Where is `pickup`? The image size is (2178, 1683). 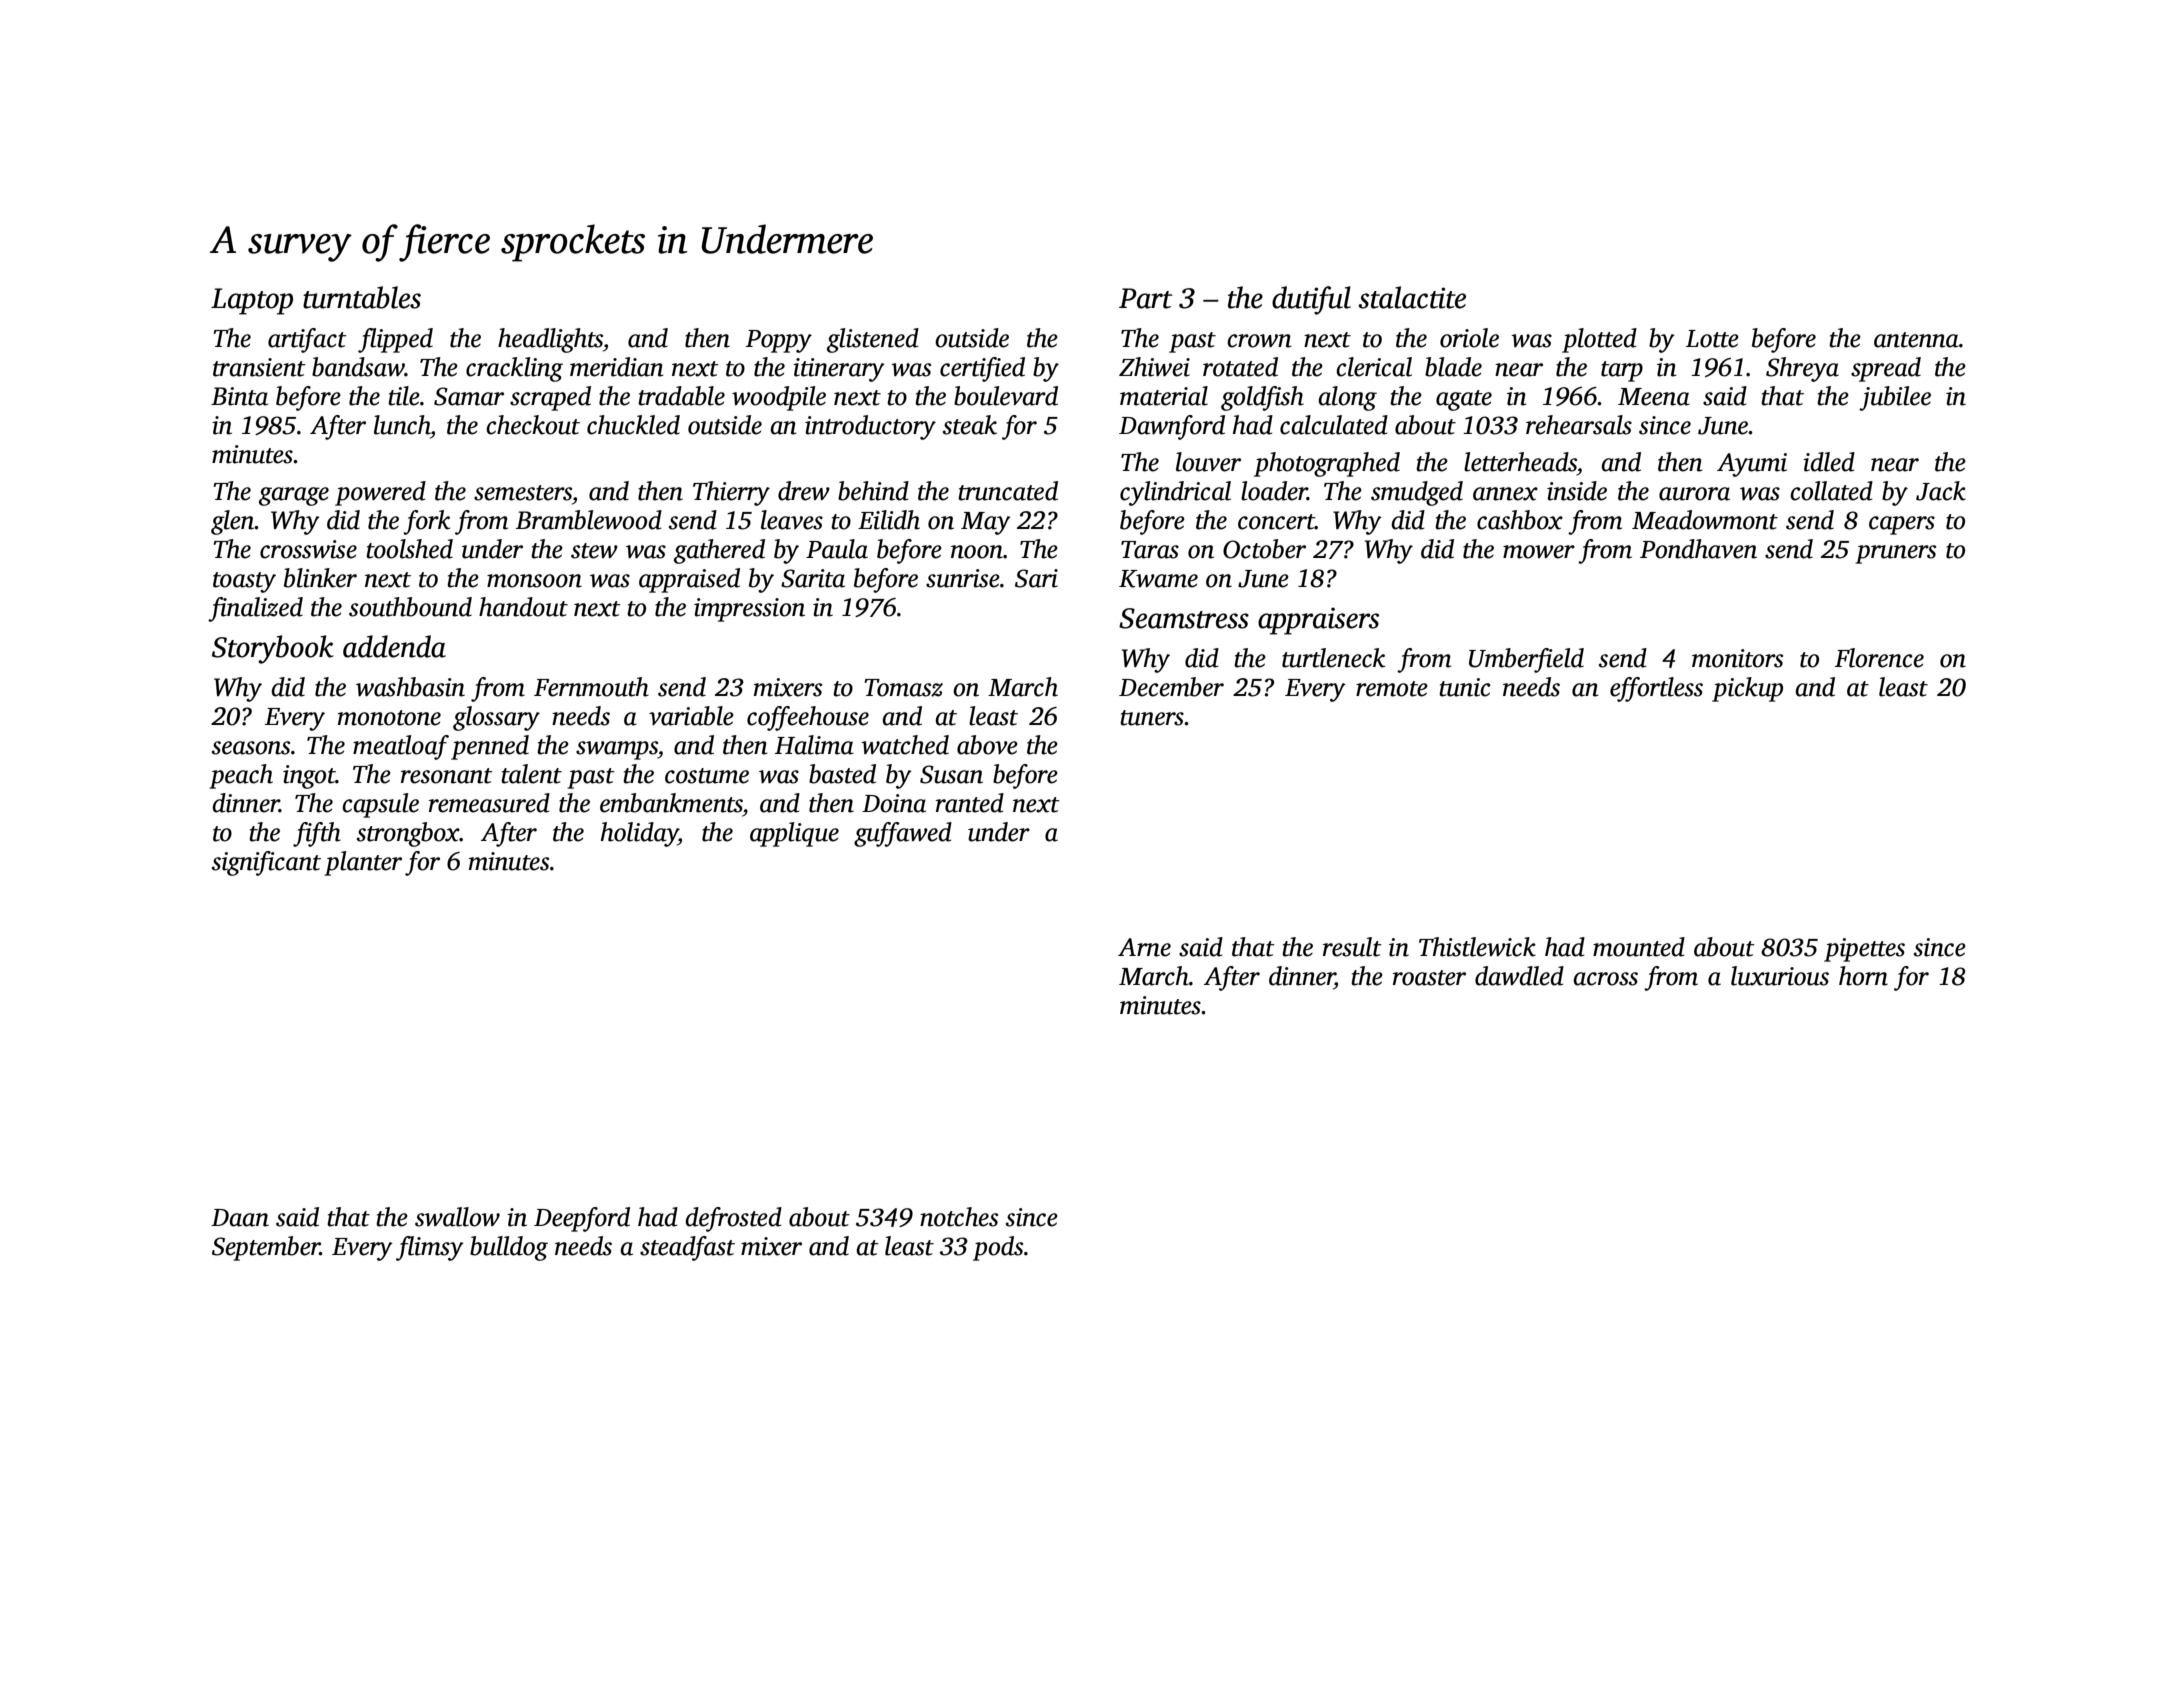 pickup is located at coordinates (1747, 689).
